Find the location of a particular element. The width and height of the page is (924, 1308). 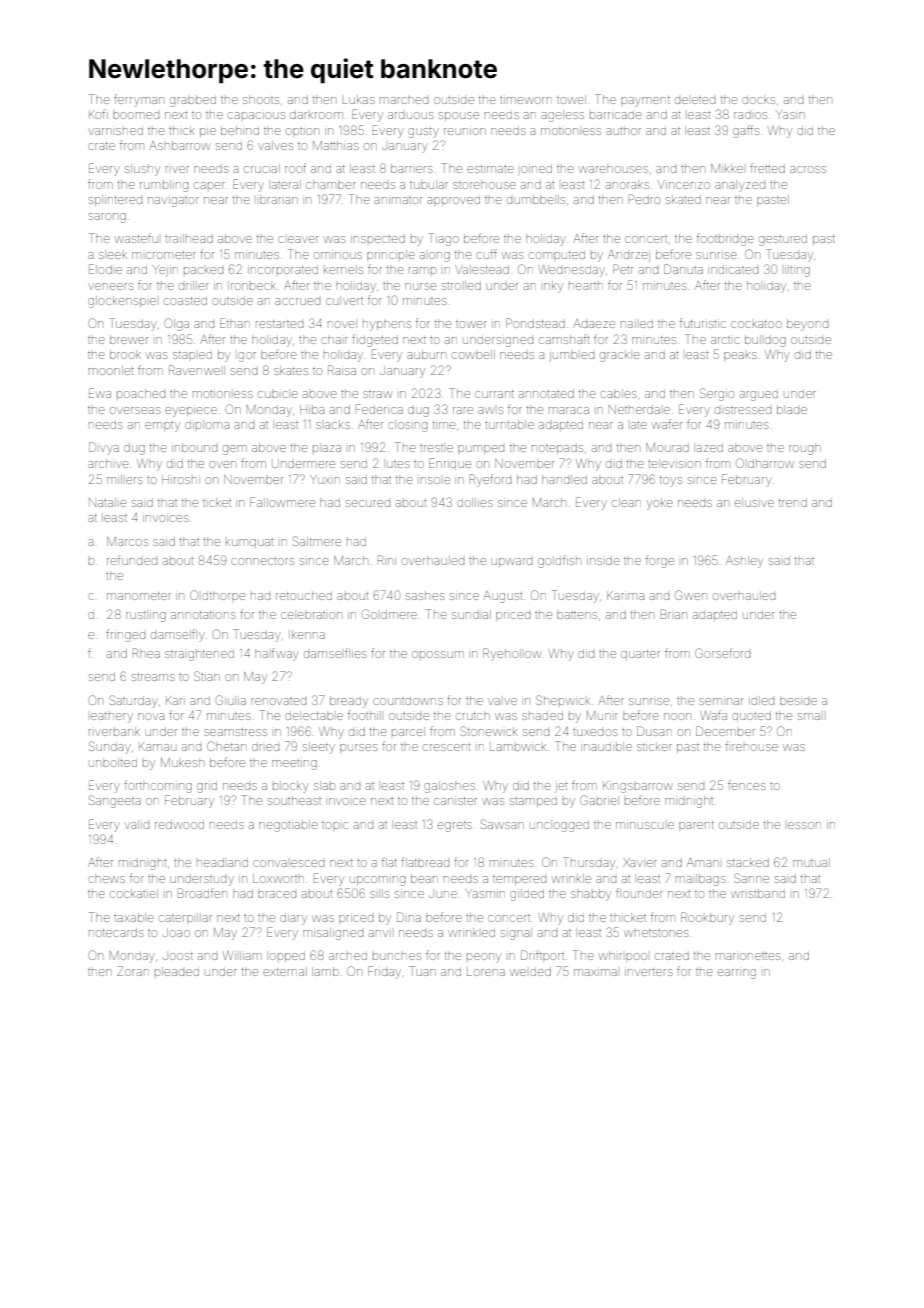

pumped is located at coordinates (481, 449).
